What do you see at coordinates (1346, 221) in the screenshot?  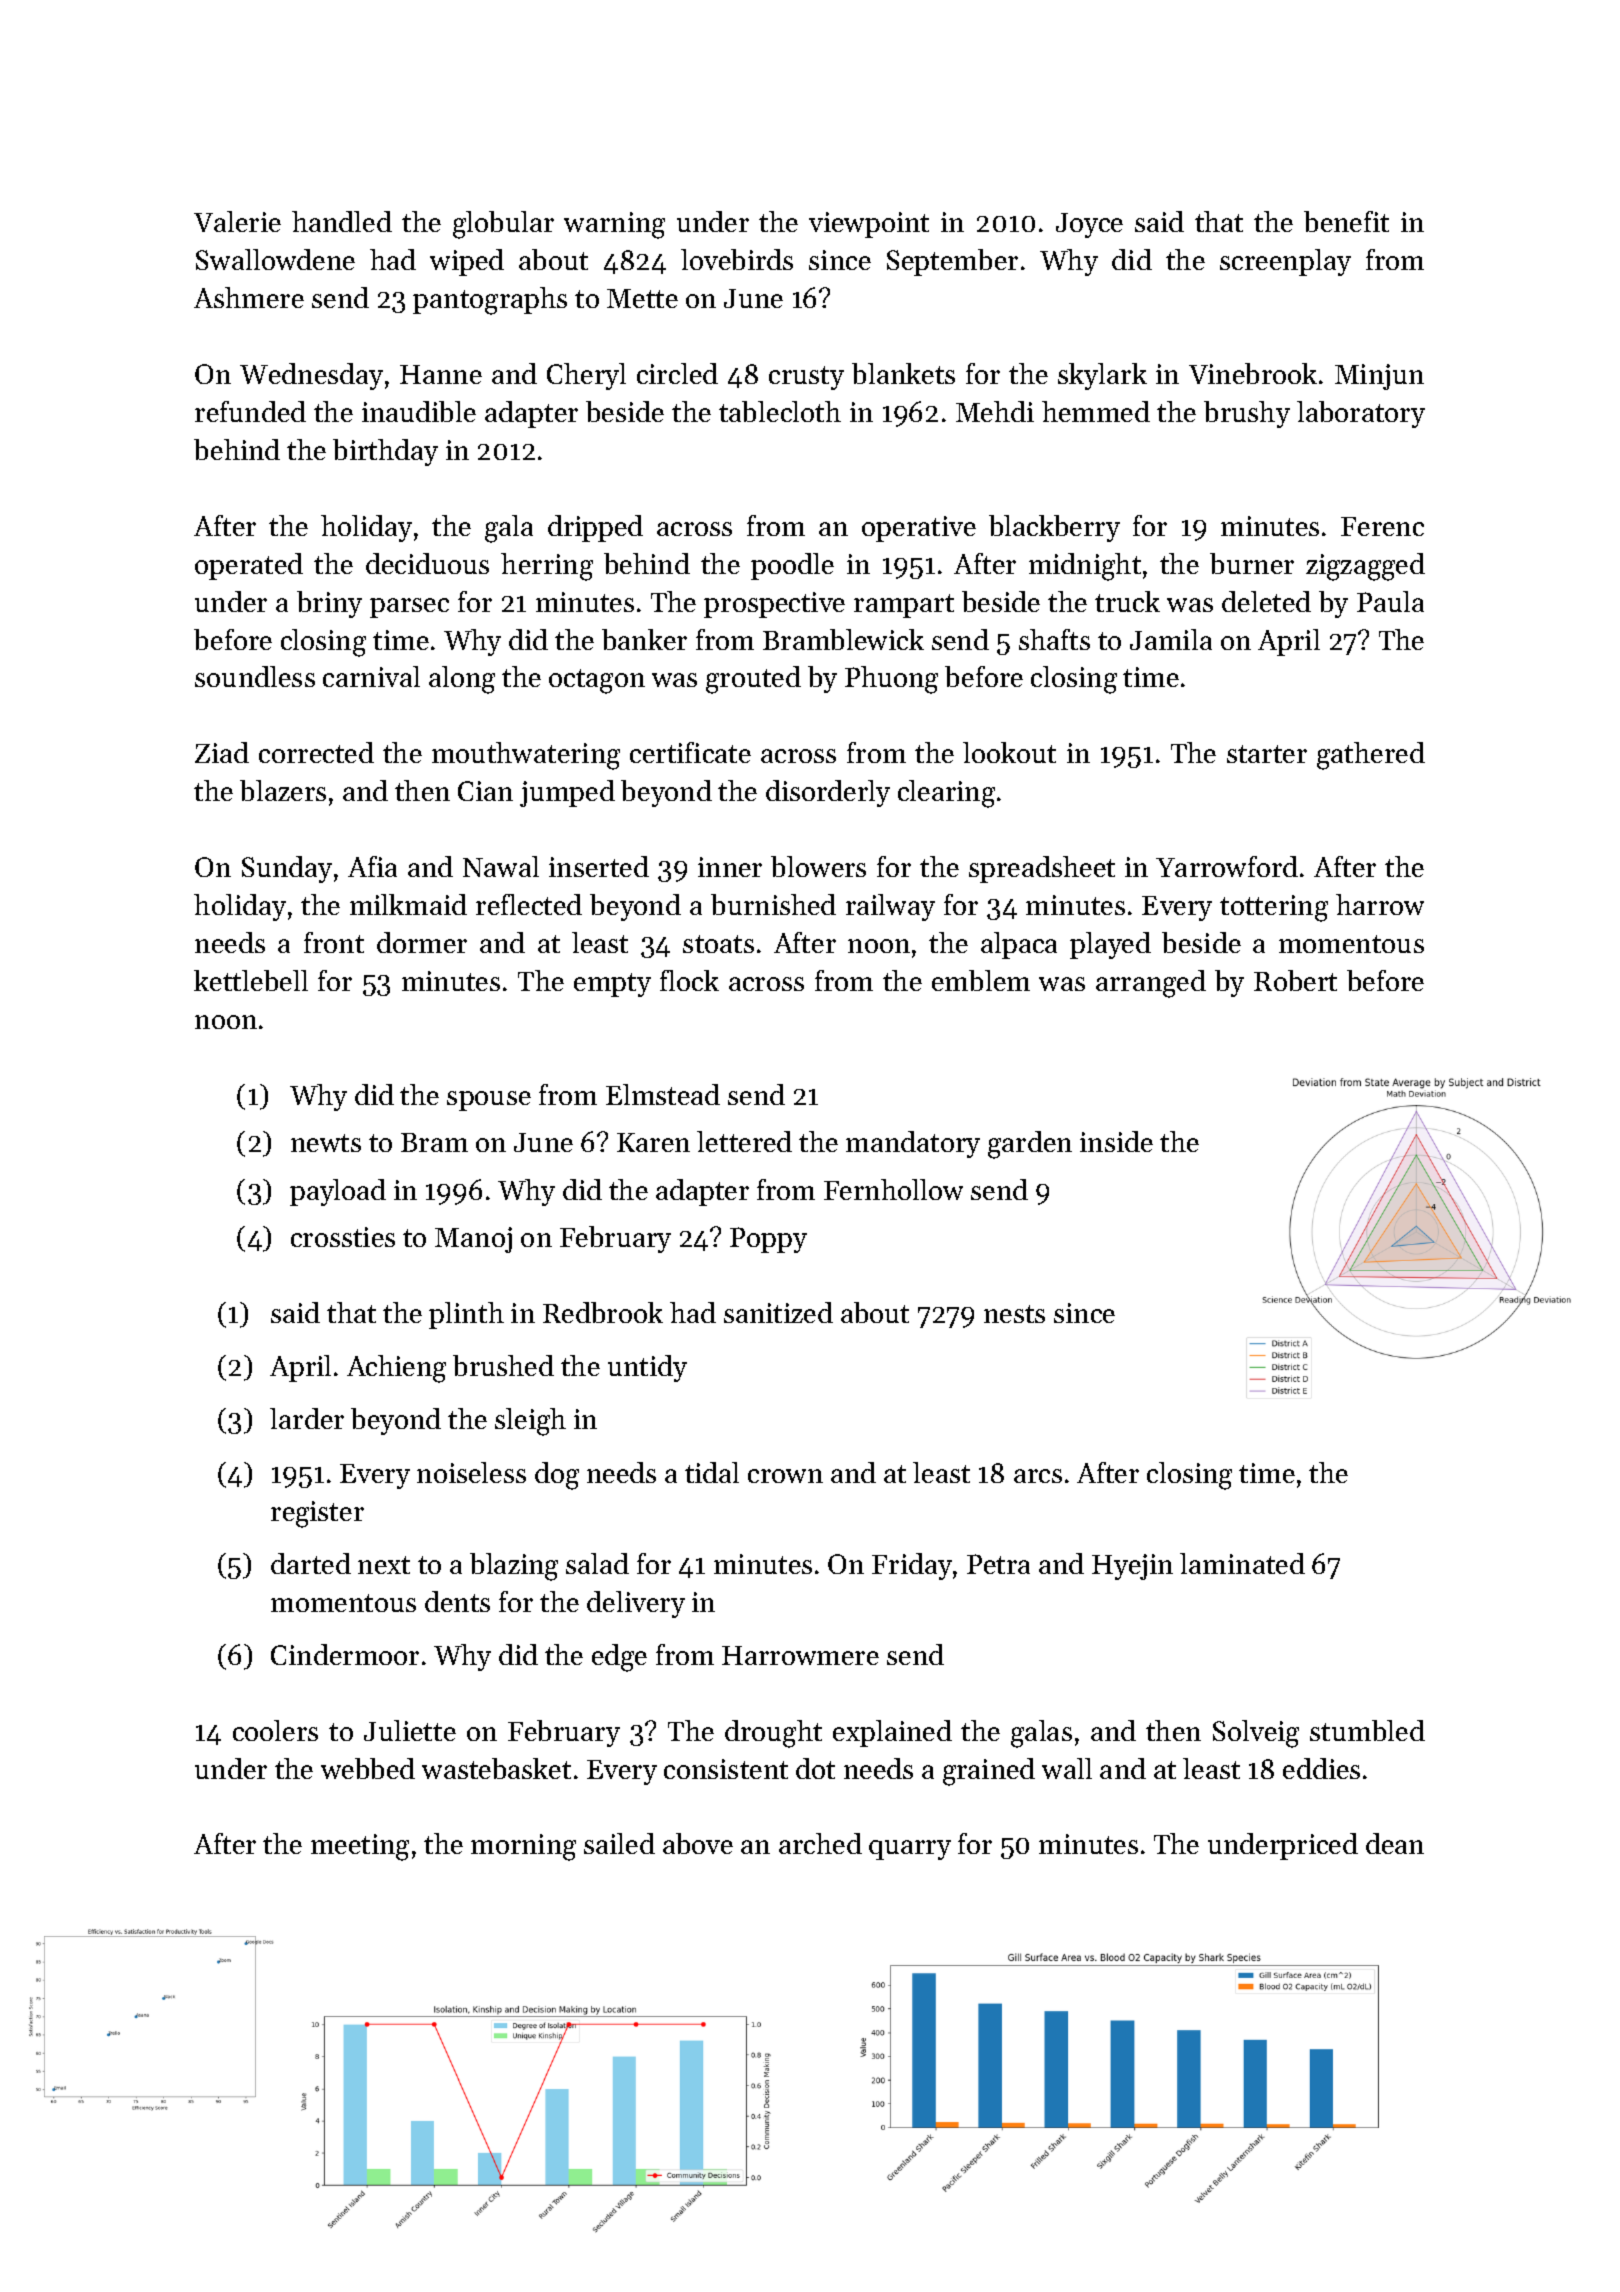 I see `benefit` at bounding box center [1346, 221].
